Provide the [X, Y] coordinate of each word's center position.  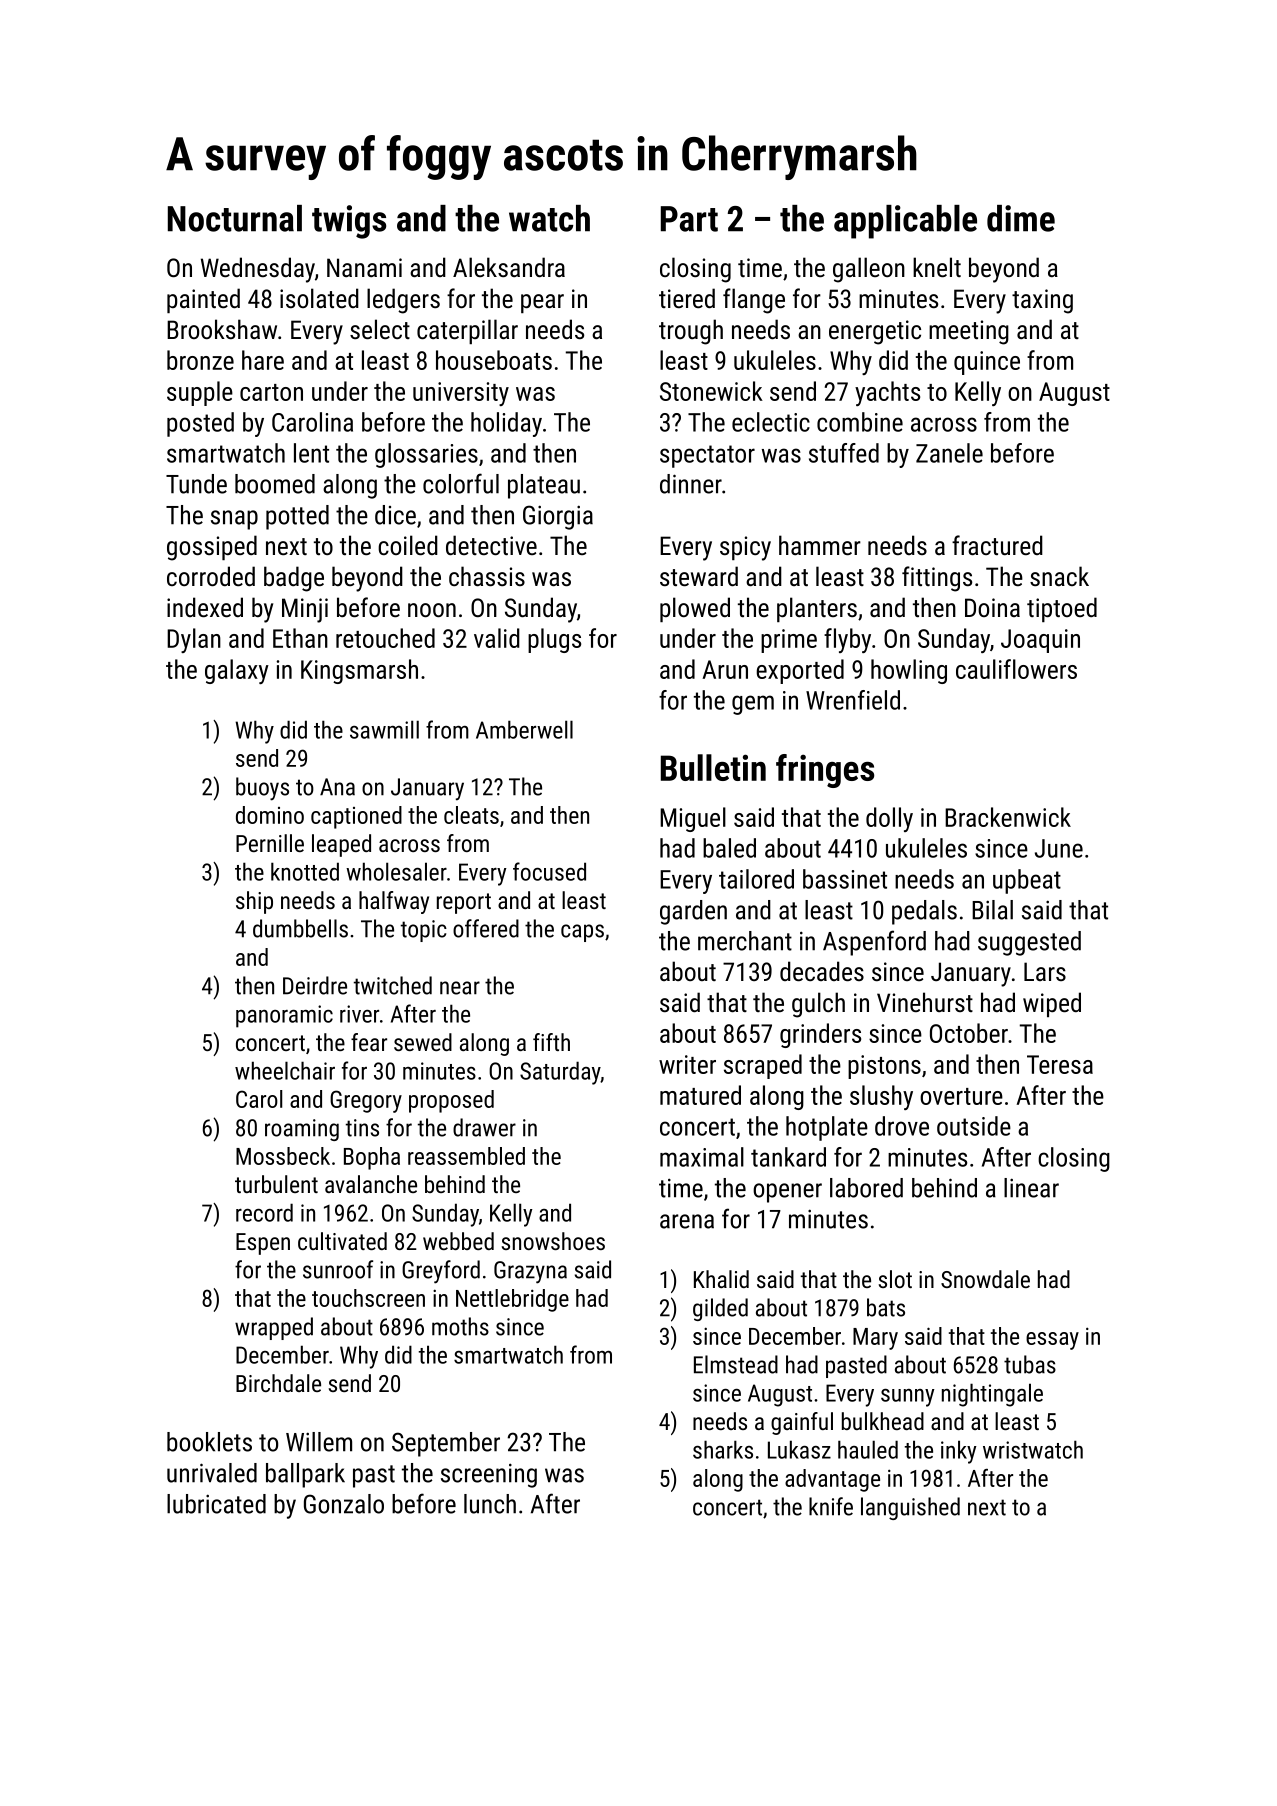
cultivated [342, 1241]
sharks [723, 1449]
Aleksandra [509, 267]
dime [1021, 218]
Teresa [1060, 1064]
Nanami [364, 267]
